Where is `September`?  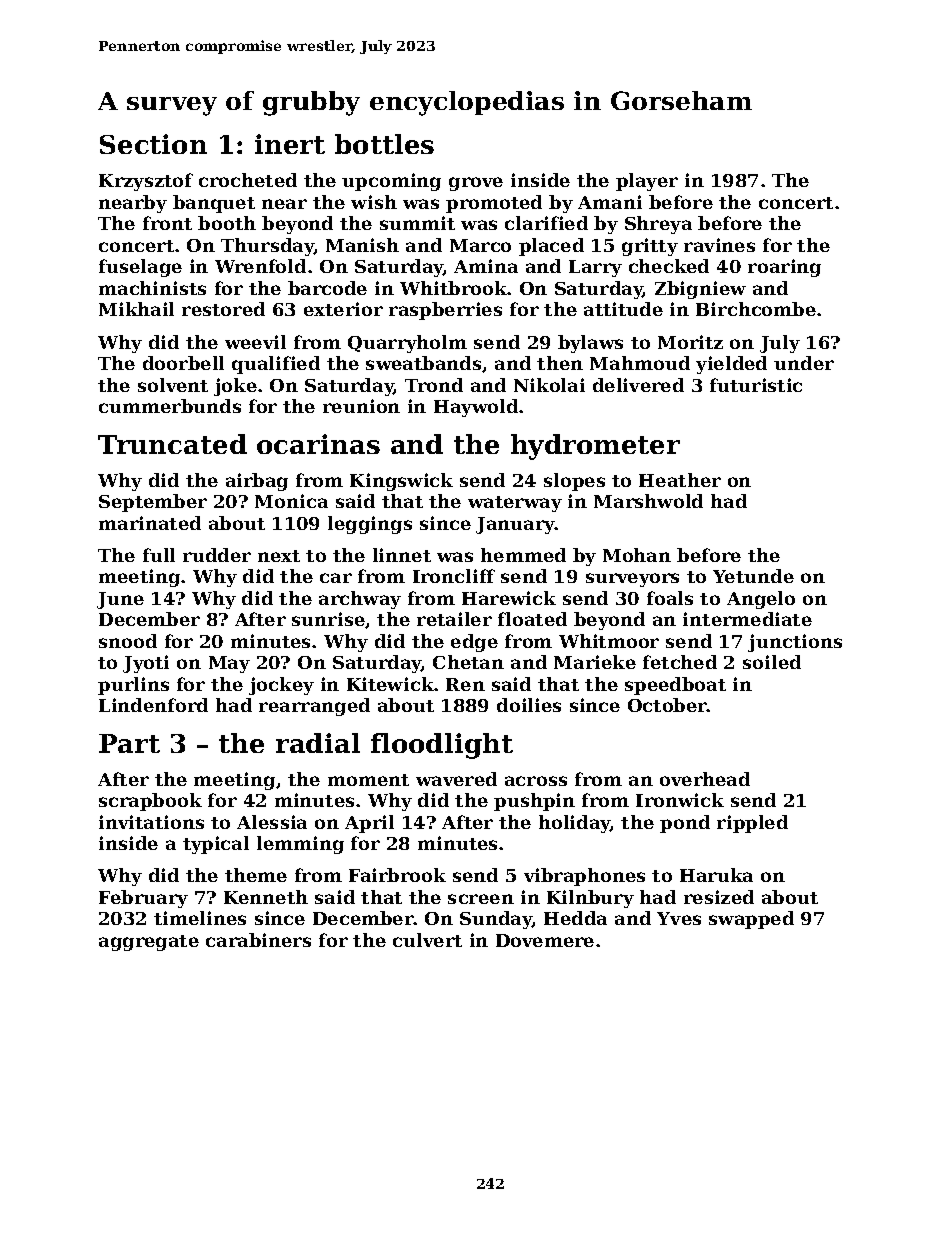 September is located at coordinates (153, 503).
